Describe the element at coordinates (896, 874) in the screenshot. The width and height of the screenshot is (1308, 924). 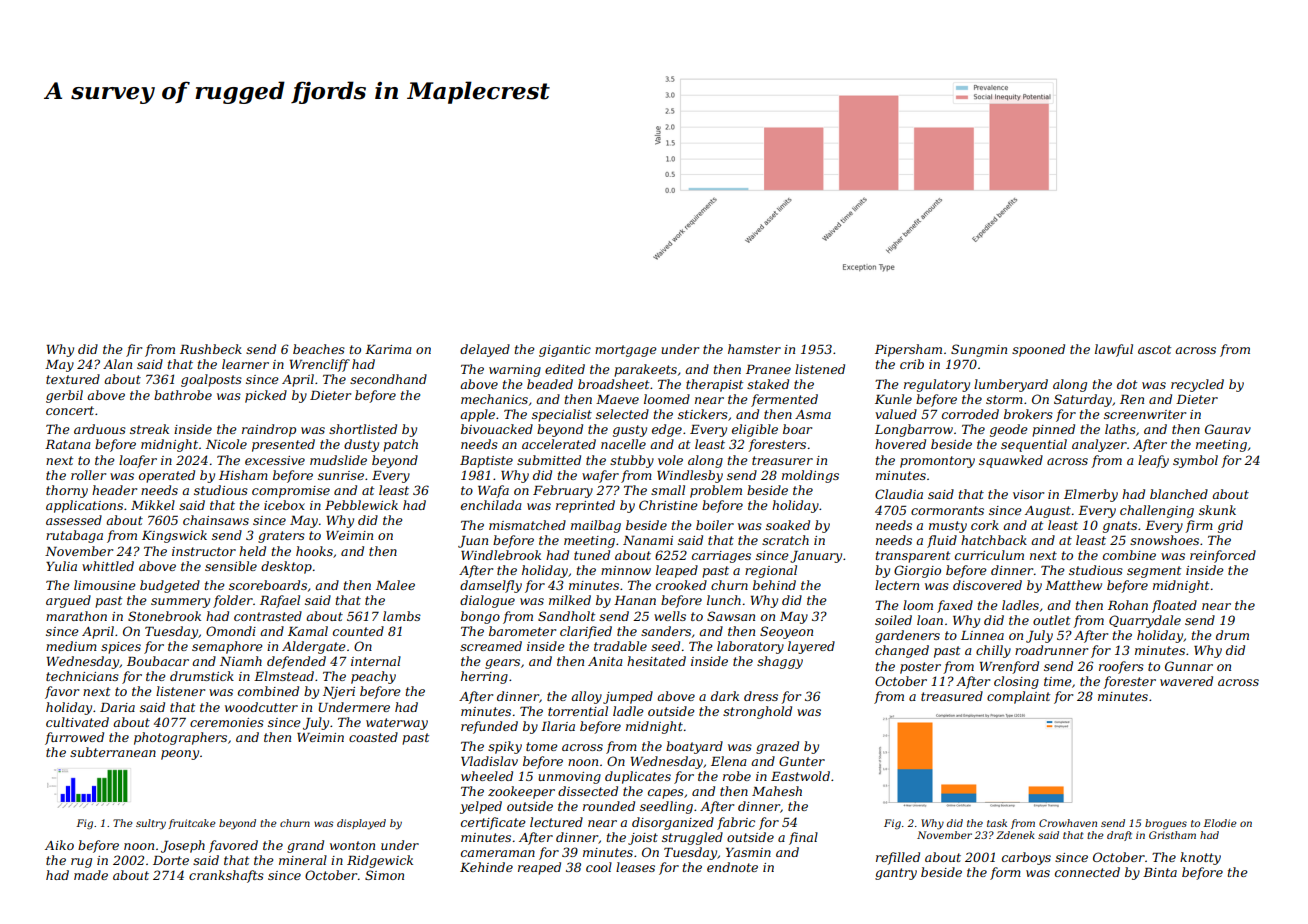
I see `gantry` at that location.
